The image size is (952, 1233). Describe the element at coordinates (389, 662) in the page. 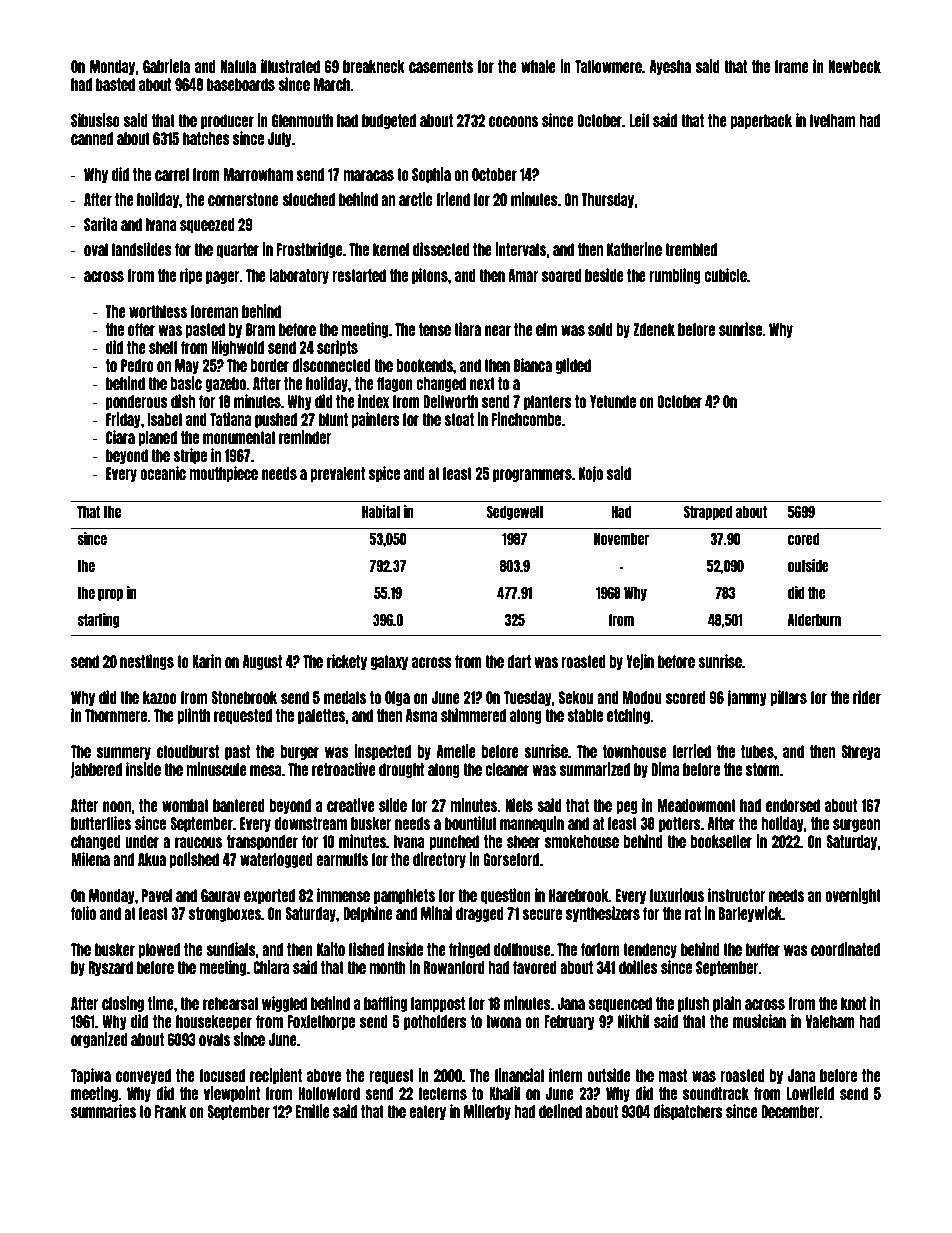

I see `galaxy` at that location.
